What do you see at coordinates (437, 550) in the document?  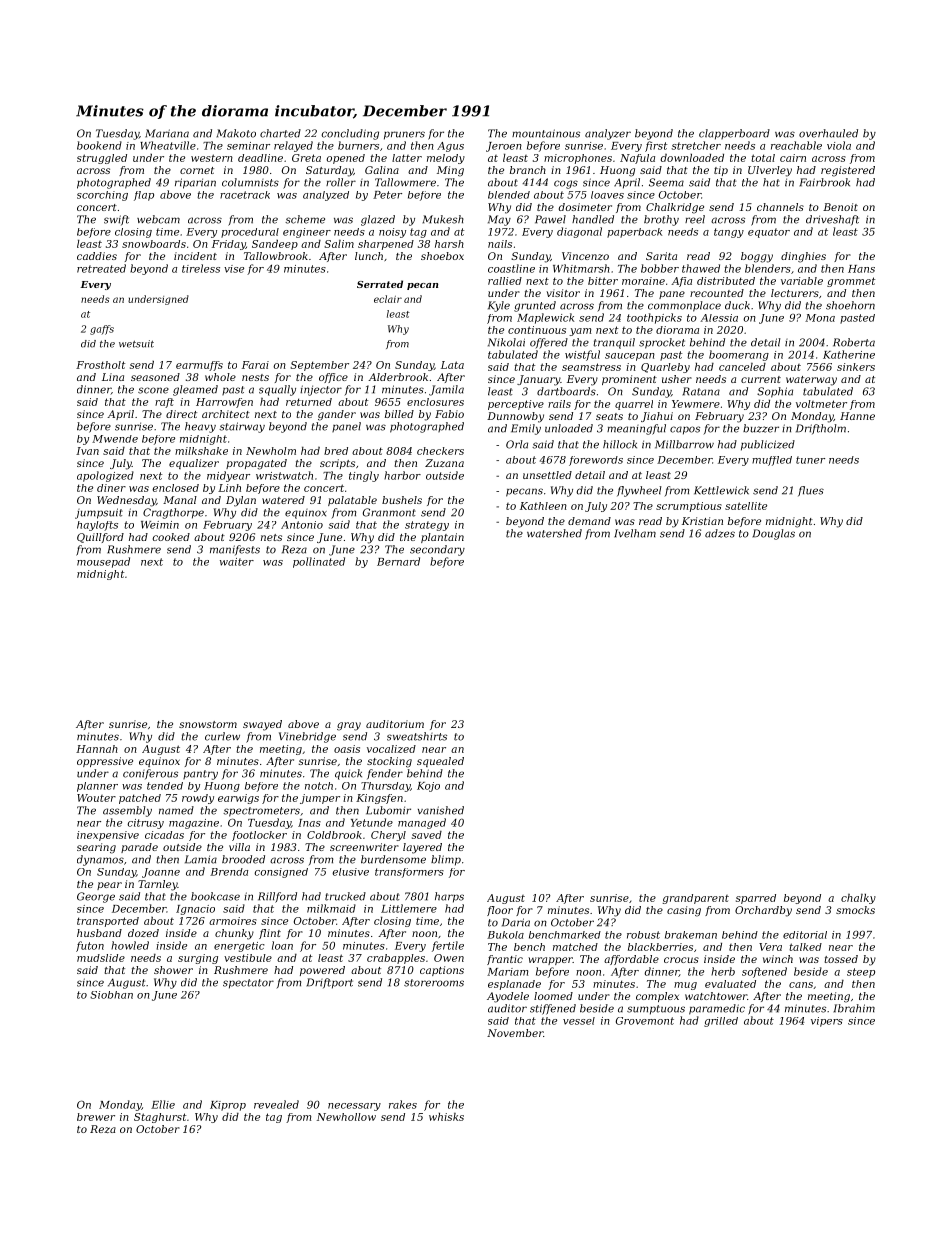 I see `secondary` at bounding box center [437, 550].
